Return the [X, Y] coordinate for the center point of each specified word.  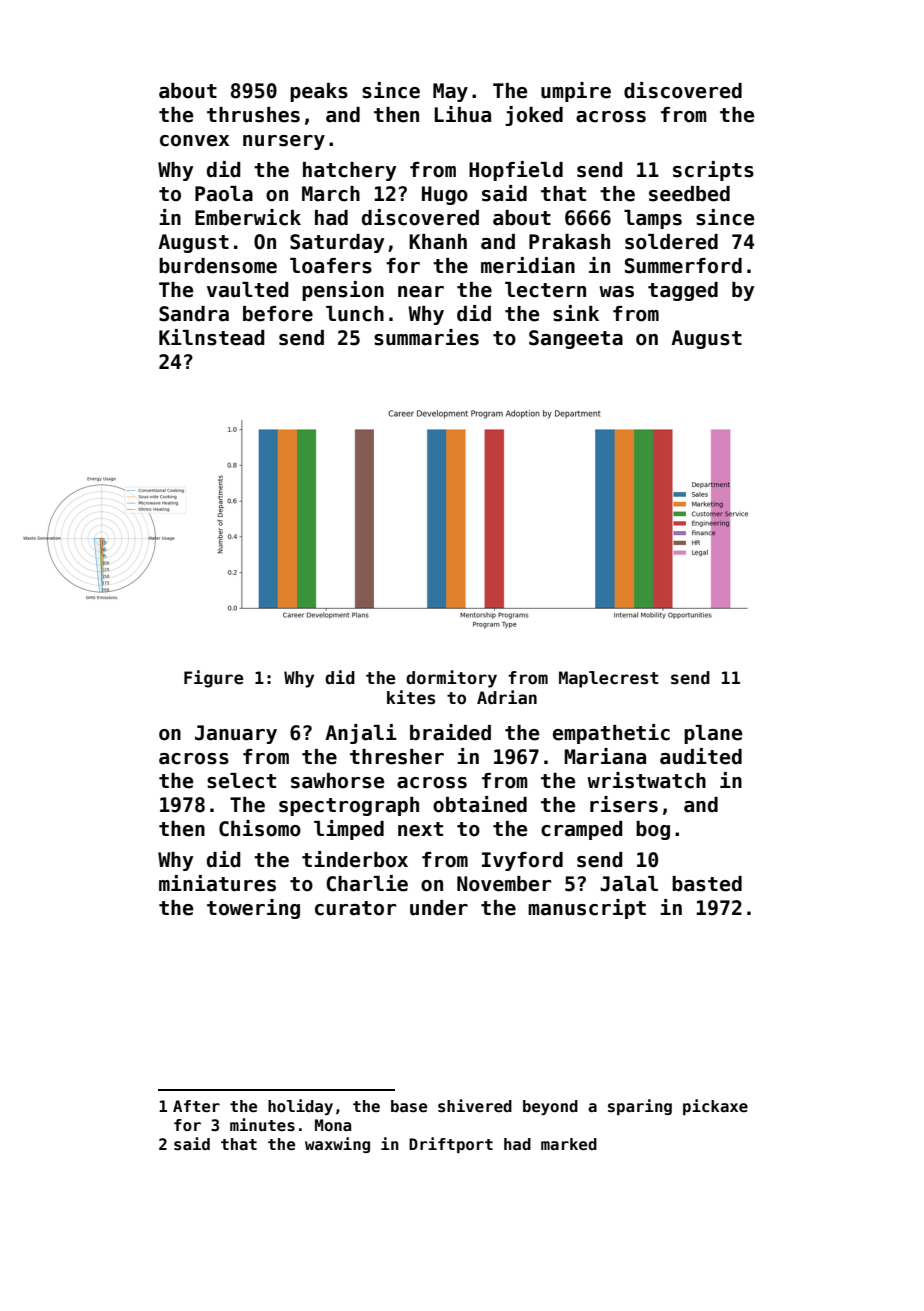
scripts [713, 171]
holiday [300, 1107]
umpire [576, 92]
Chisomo [260, 828]
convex [194, 141]
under [439, 908]
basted [707, 884]
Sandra [194, 314]
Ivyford [522, 861]
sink [576, 313]
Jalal [629, 884]
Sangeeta [576, 339]
